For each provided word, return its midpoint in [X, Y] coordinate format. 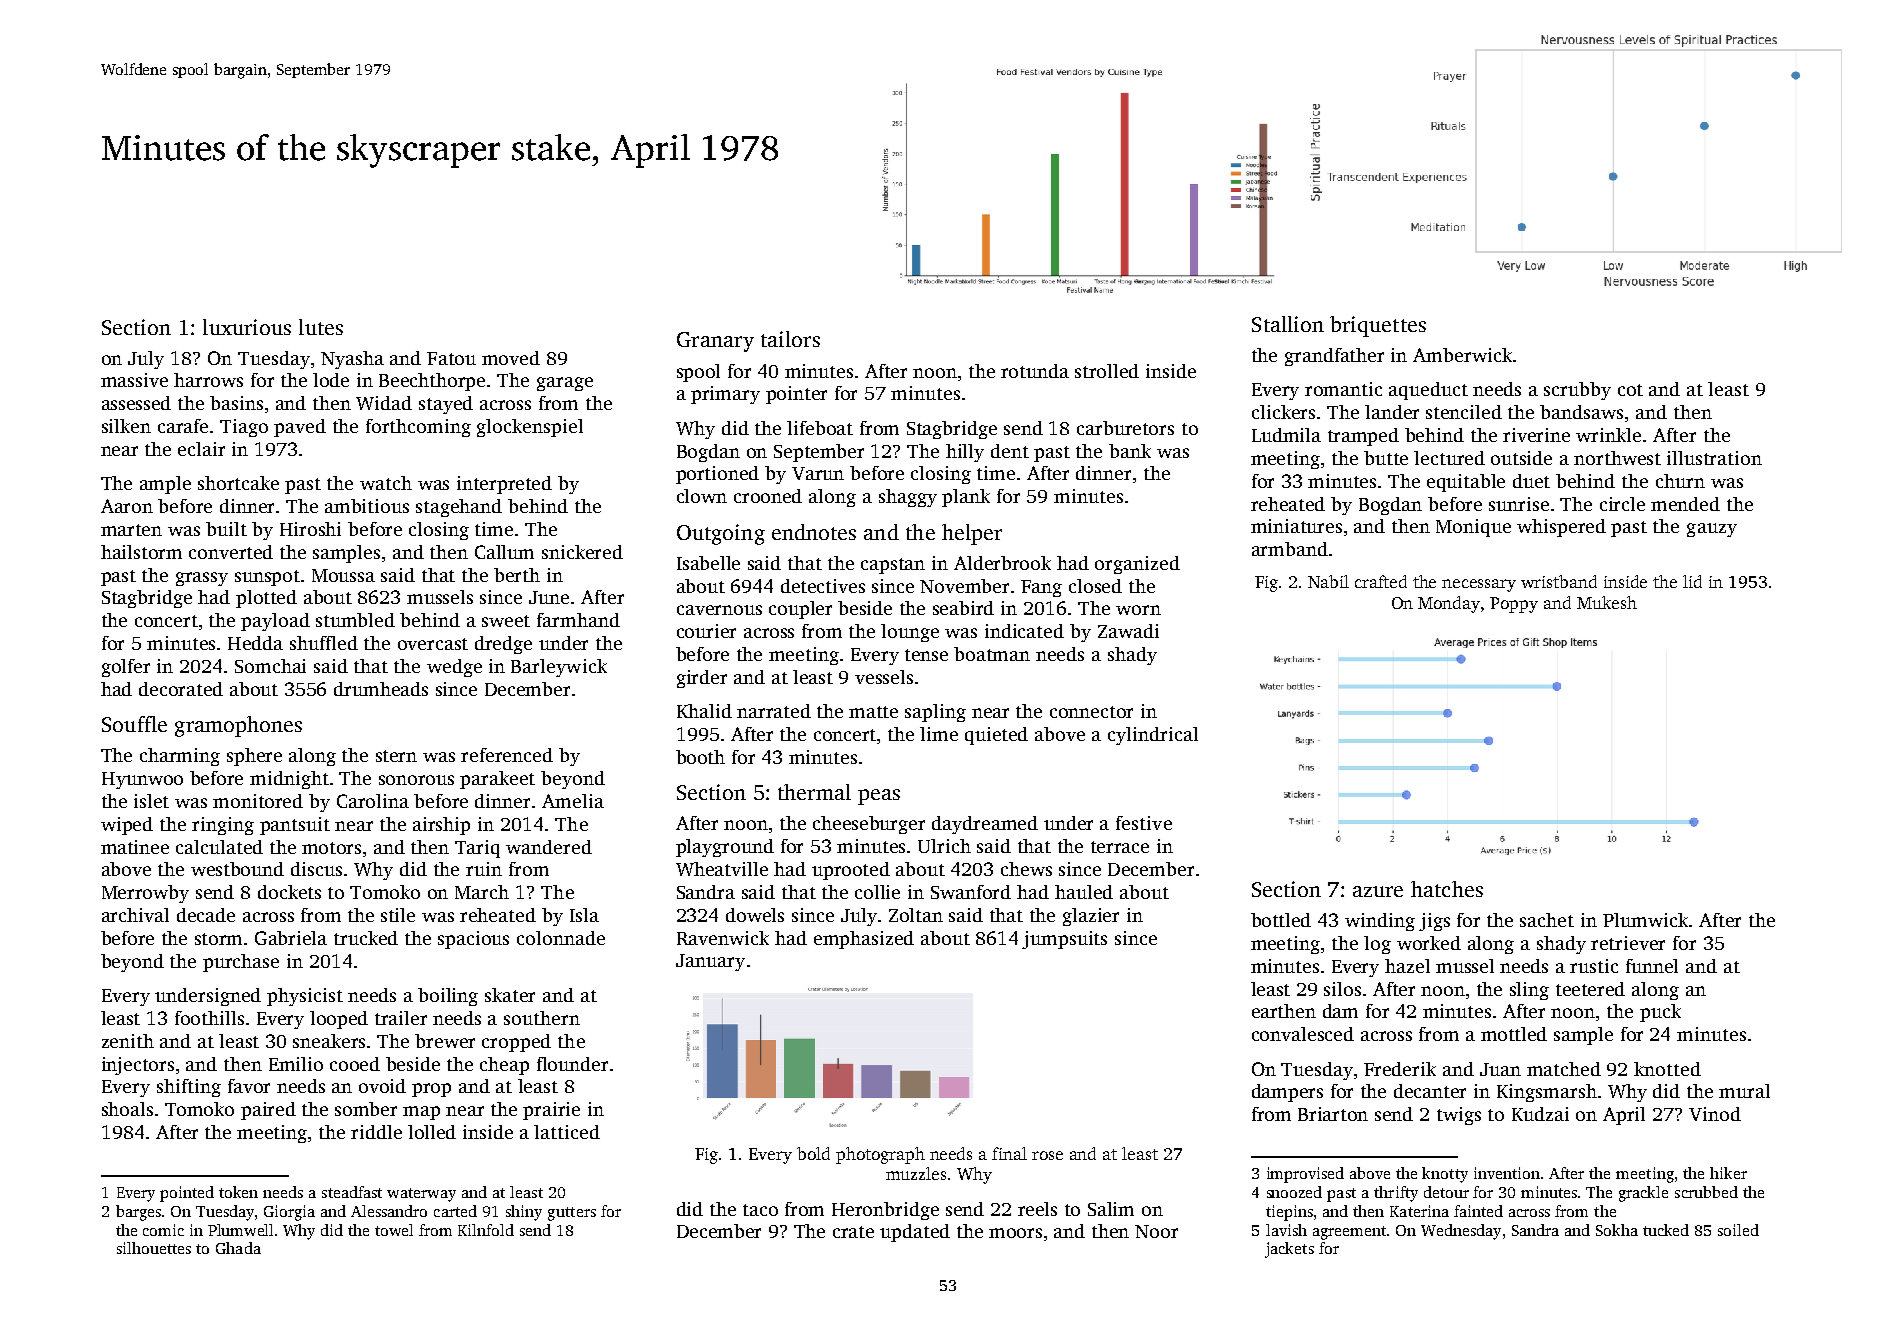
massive [134, 380]
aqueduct [1428, 391]
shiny [524, 1213]
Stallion [1288, 324]
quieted [996, 736]
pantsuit [295, 826]
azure [1378, 891]
